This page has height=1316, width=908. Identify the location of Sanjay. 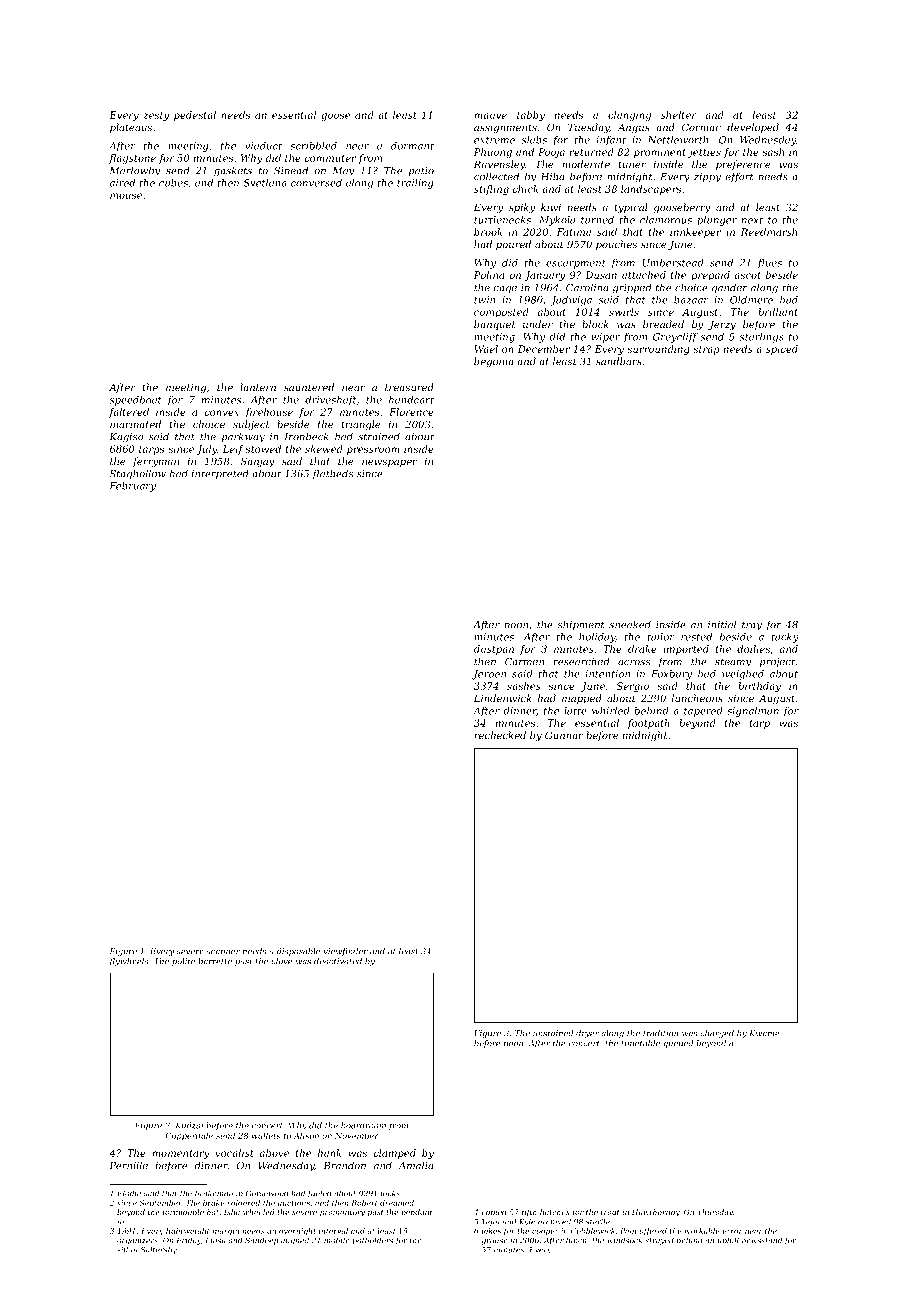
(258, 462).
